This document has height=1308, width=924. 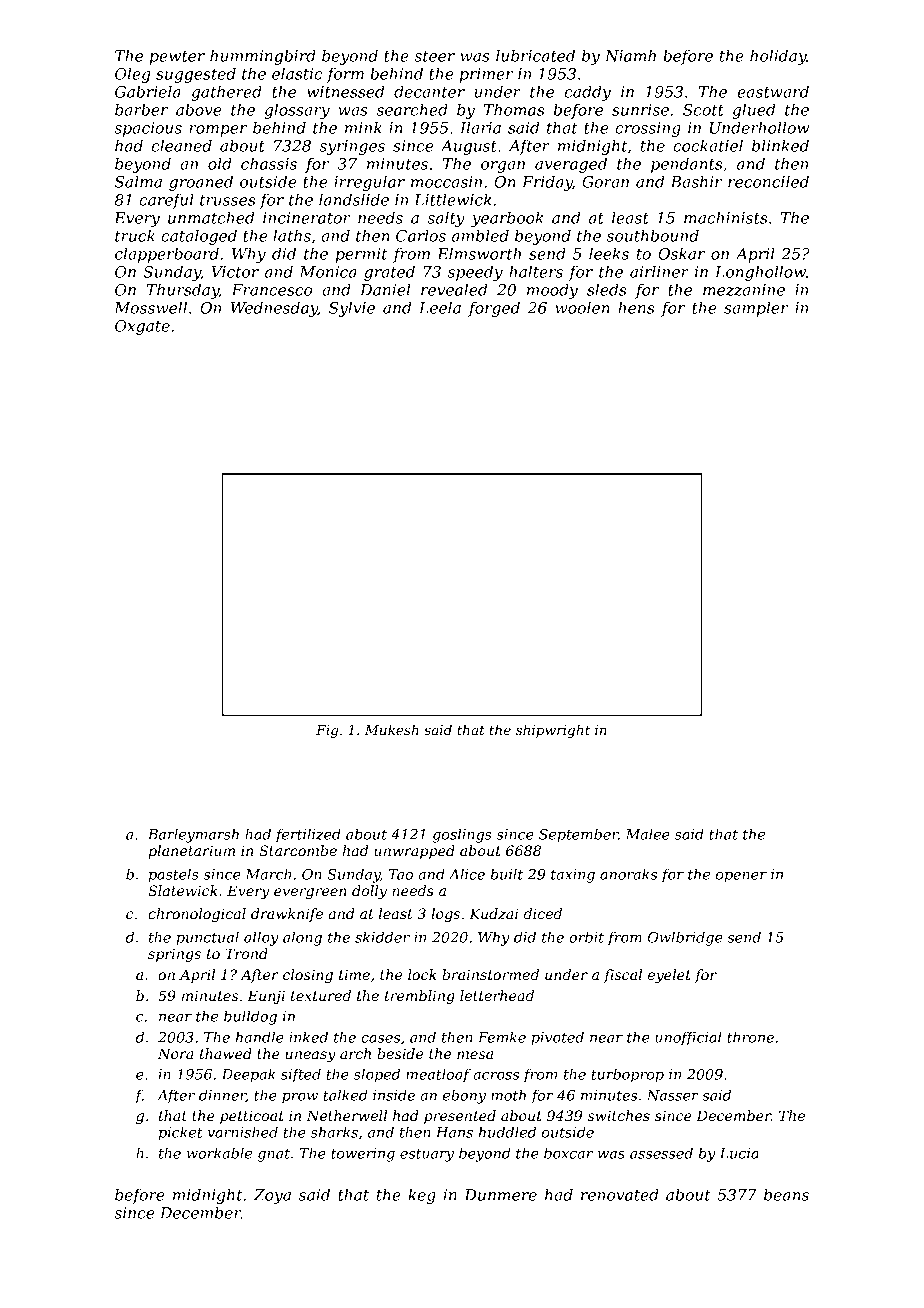 What do you see at coordinates (462, 835) in the document?
I see `goslings` at bounding box center [462, 835].
